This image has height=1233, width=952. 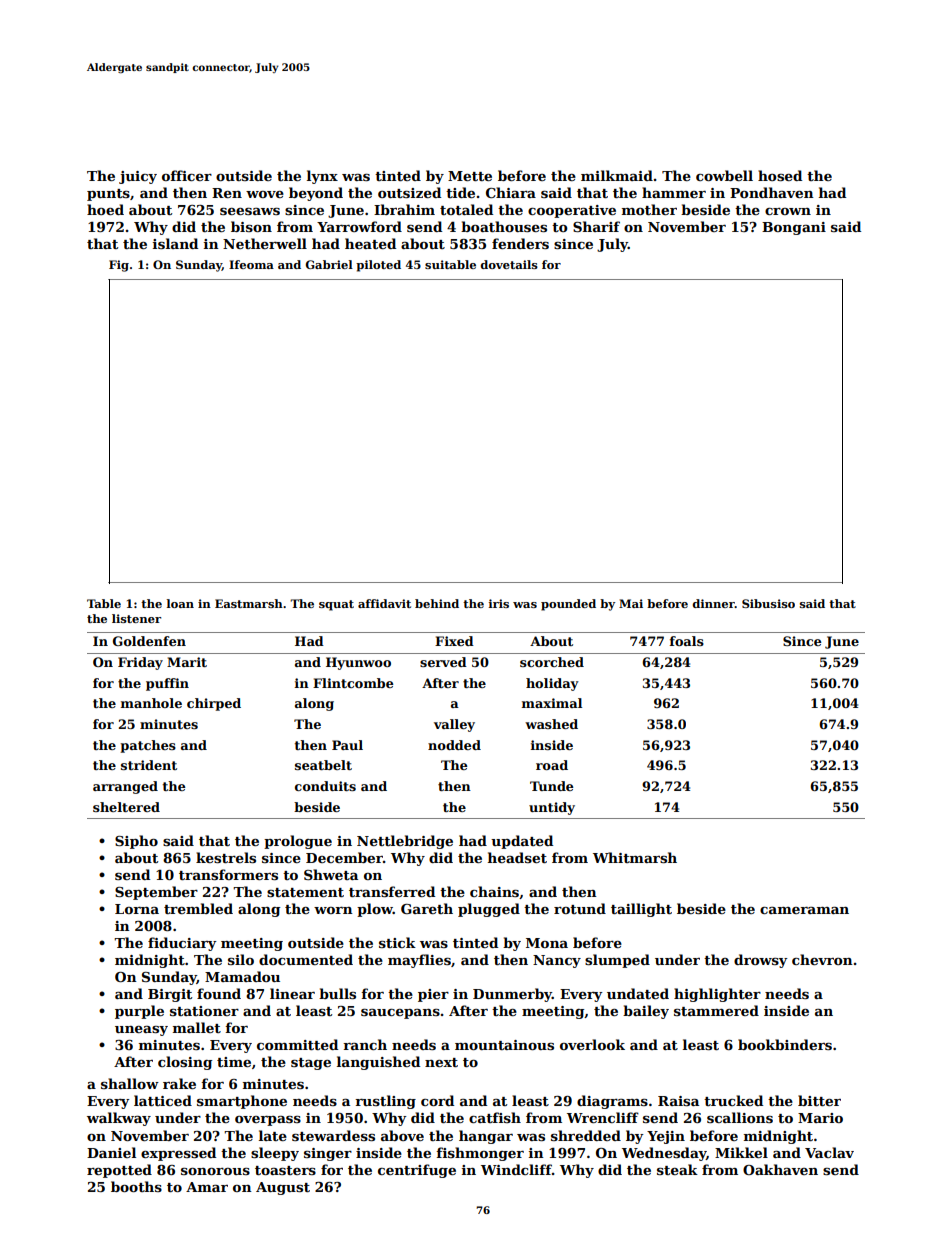 What do you see at coordinates (175, 243) in the image?
I see `island` at bounding box center [175, 243].
